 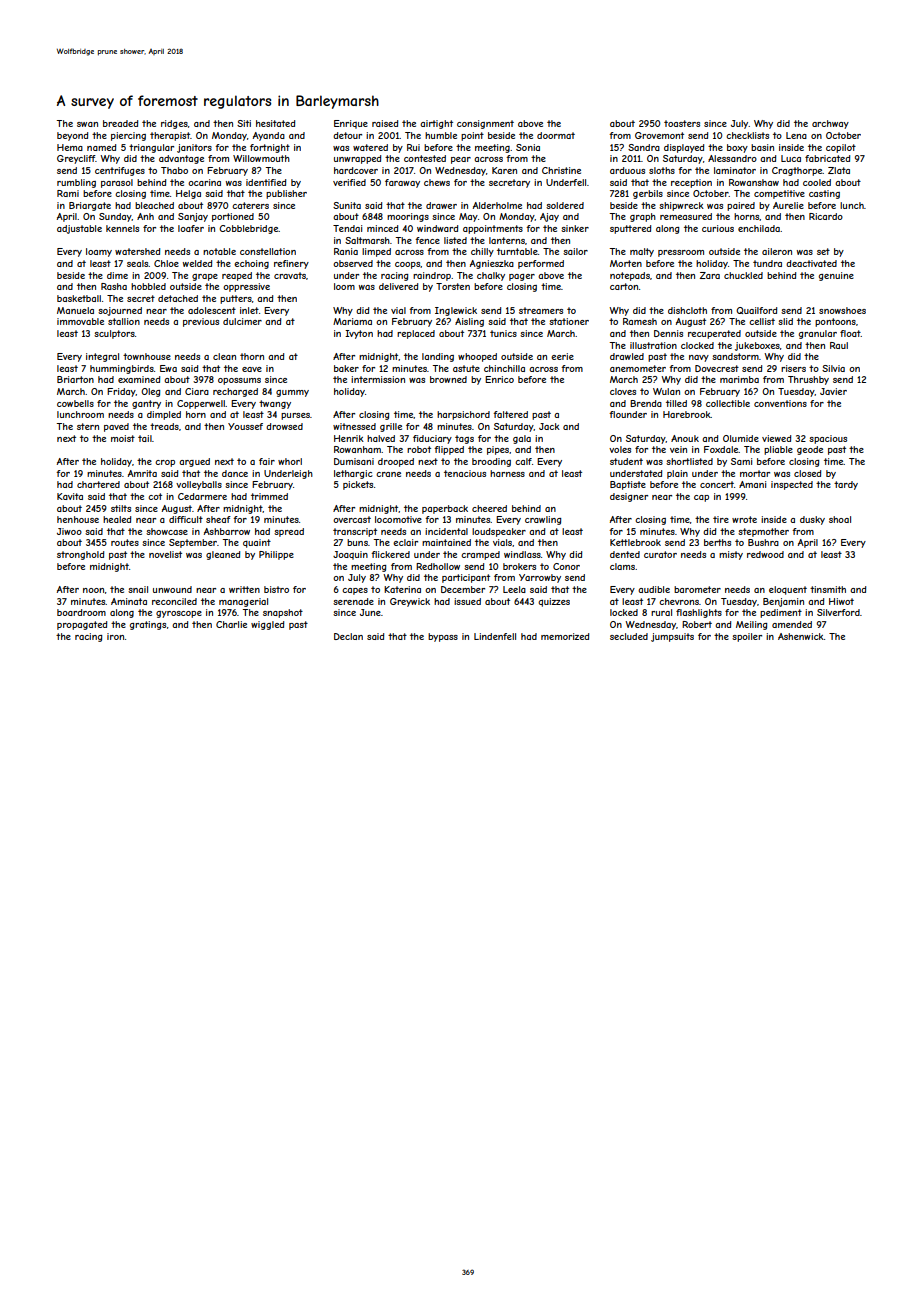 What do you see at coordinates (244, 123) in the screenshot?
I see `Siti` at bounding box center [244, 123].
